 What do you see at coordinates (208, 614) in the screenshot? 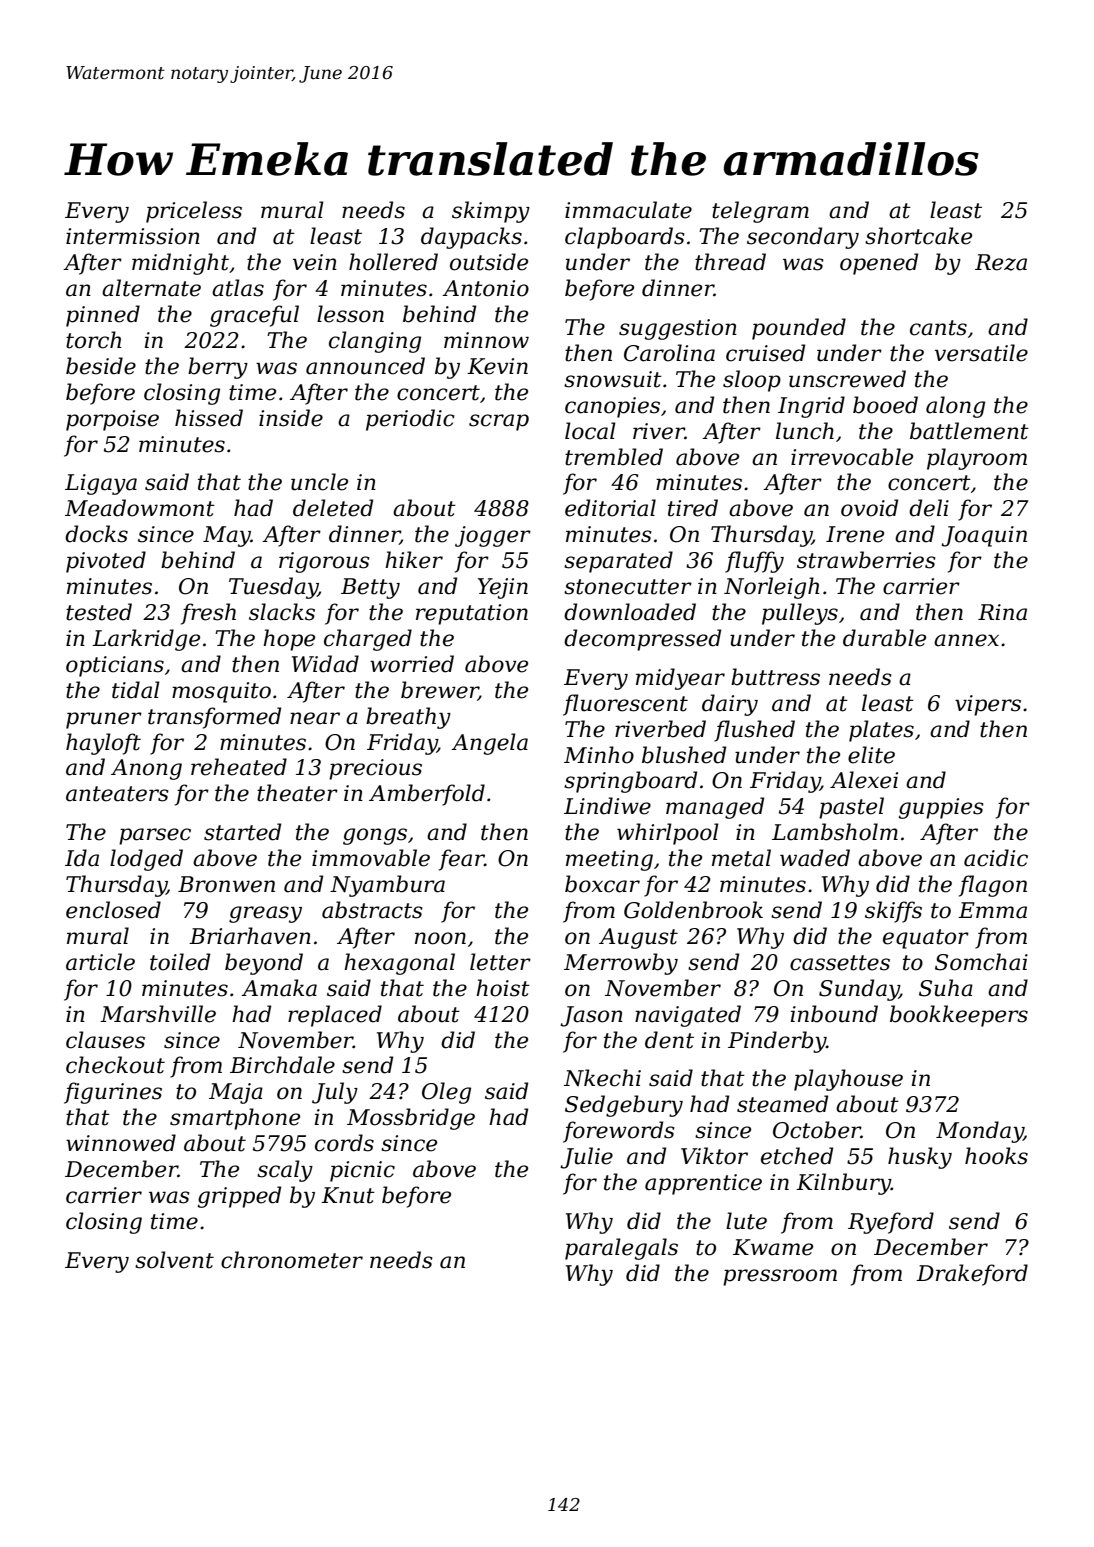
I see `fresh` at bounding box center [208, 614].
